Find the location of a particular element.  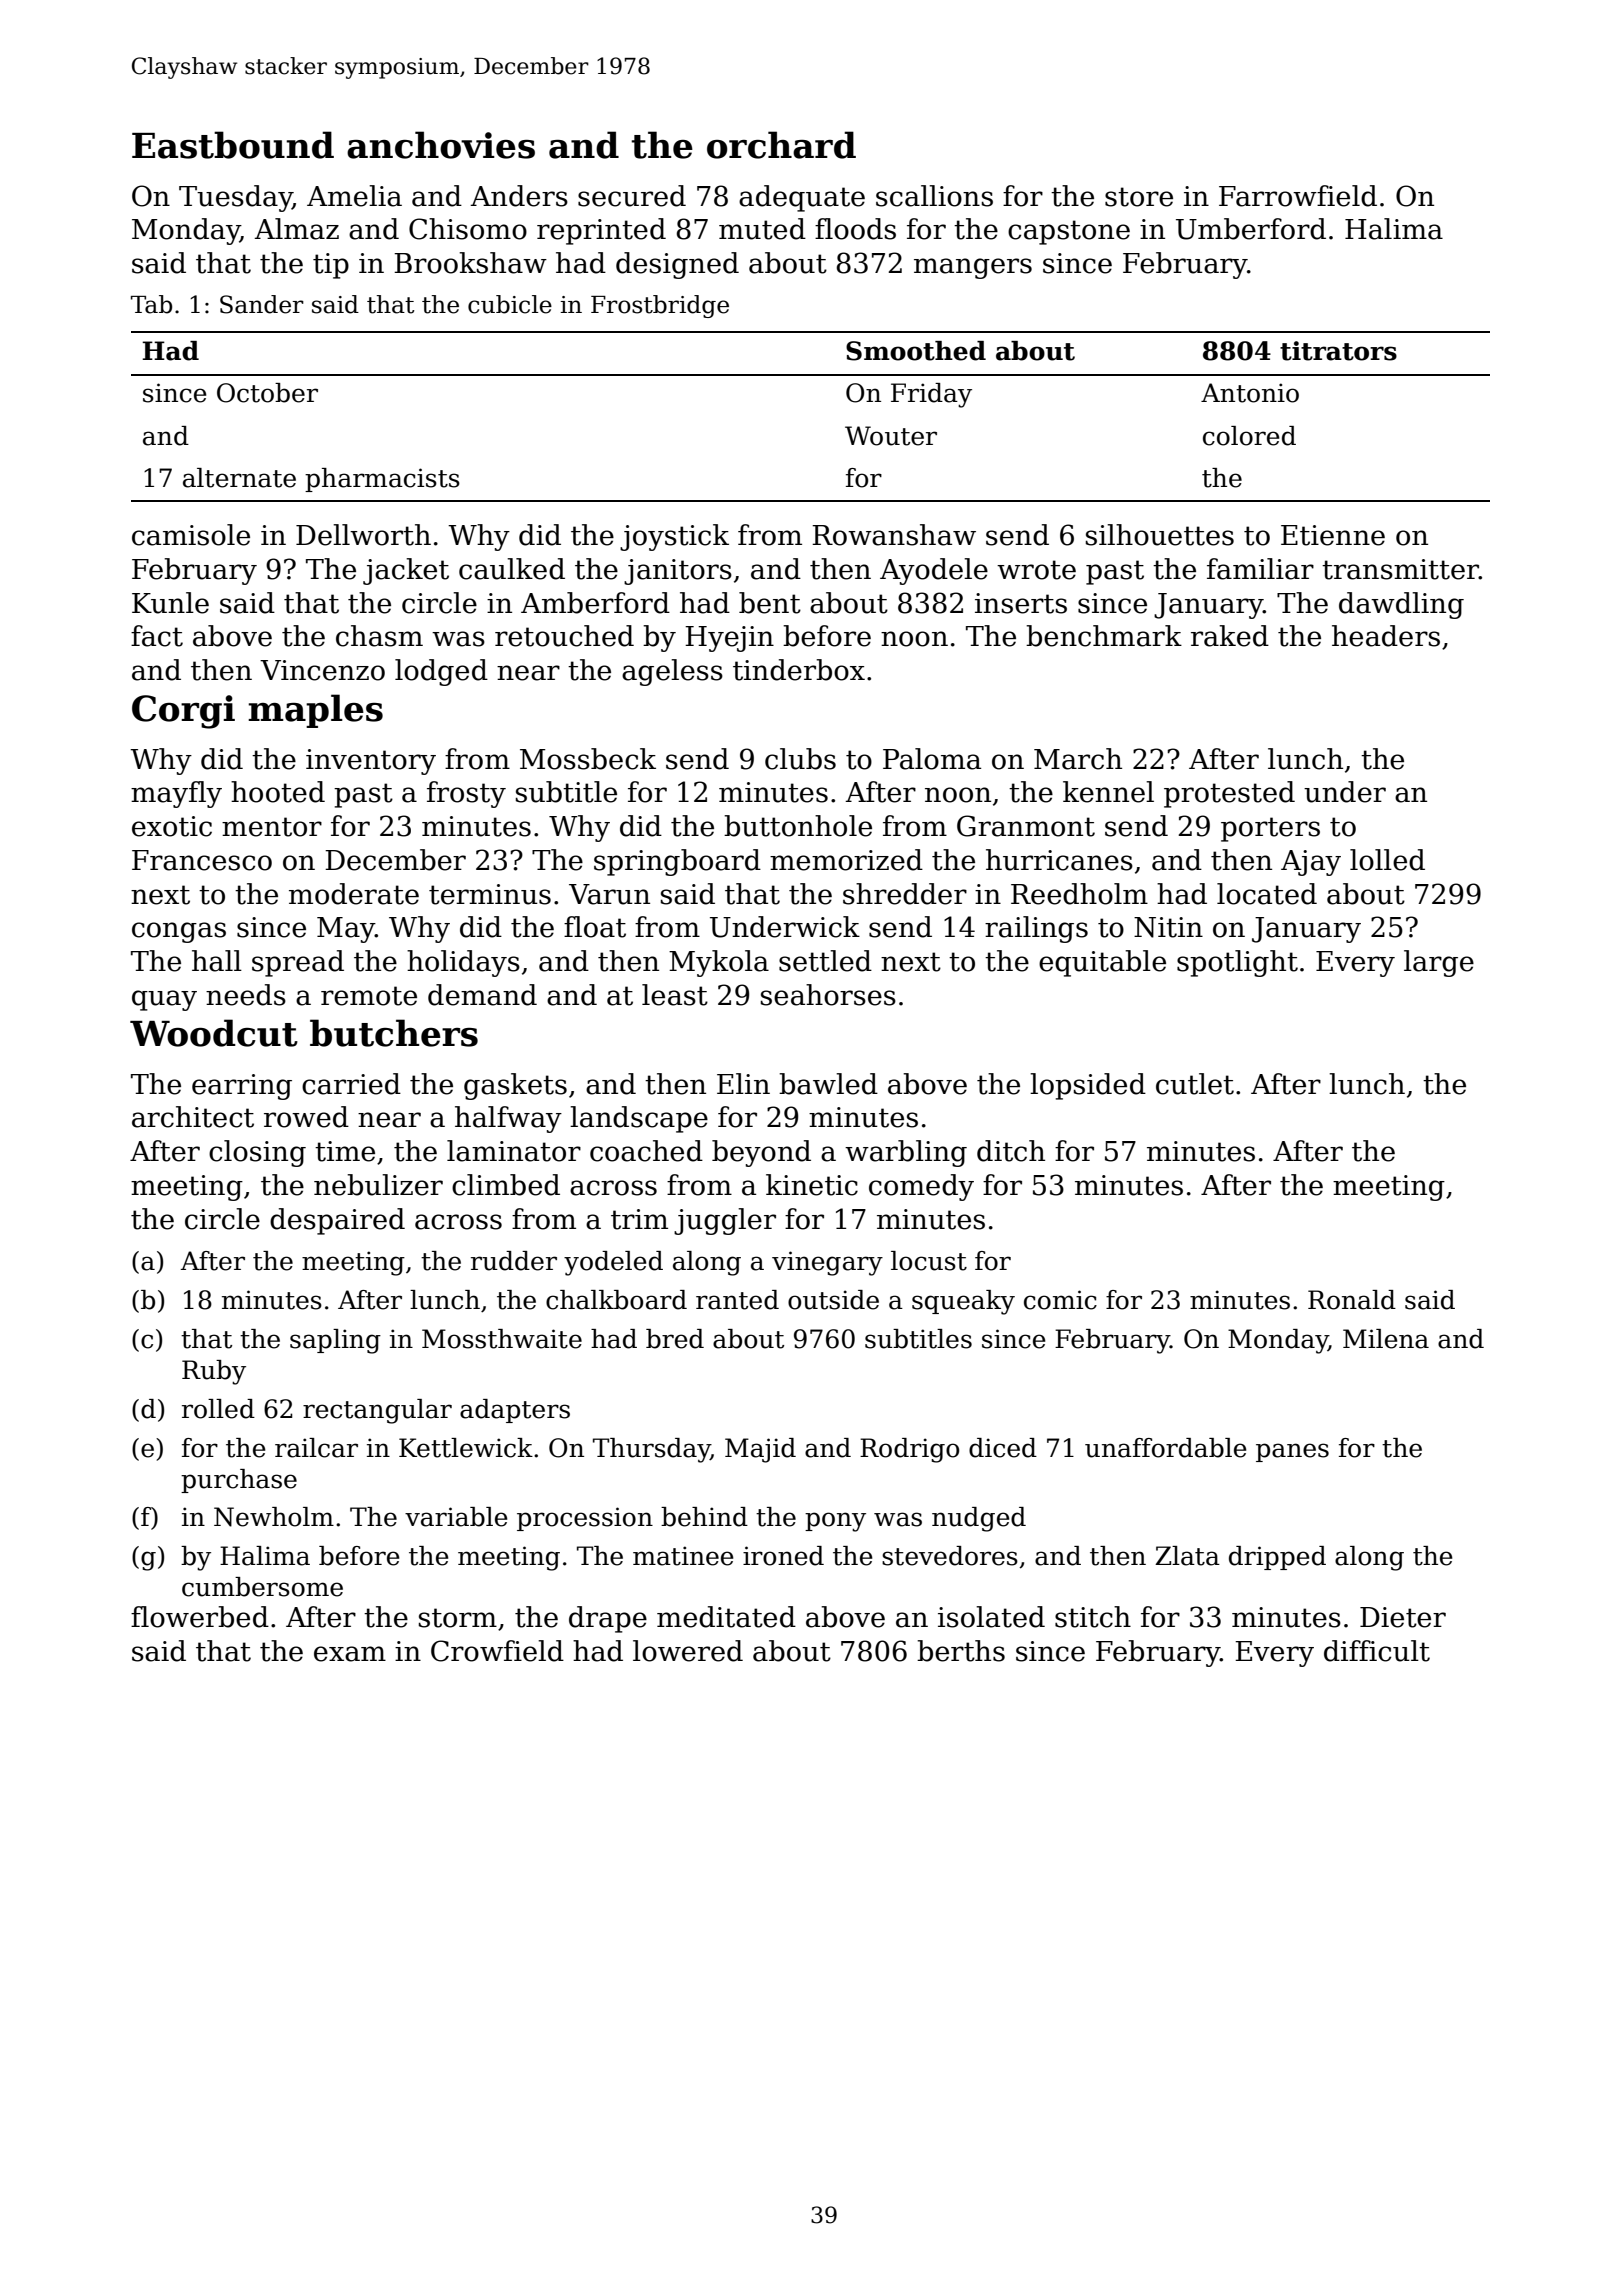

squeaky is located at coordinates (963, 1302).
